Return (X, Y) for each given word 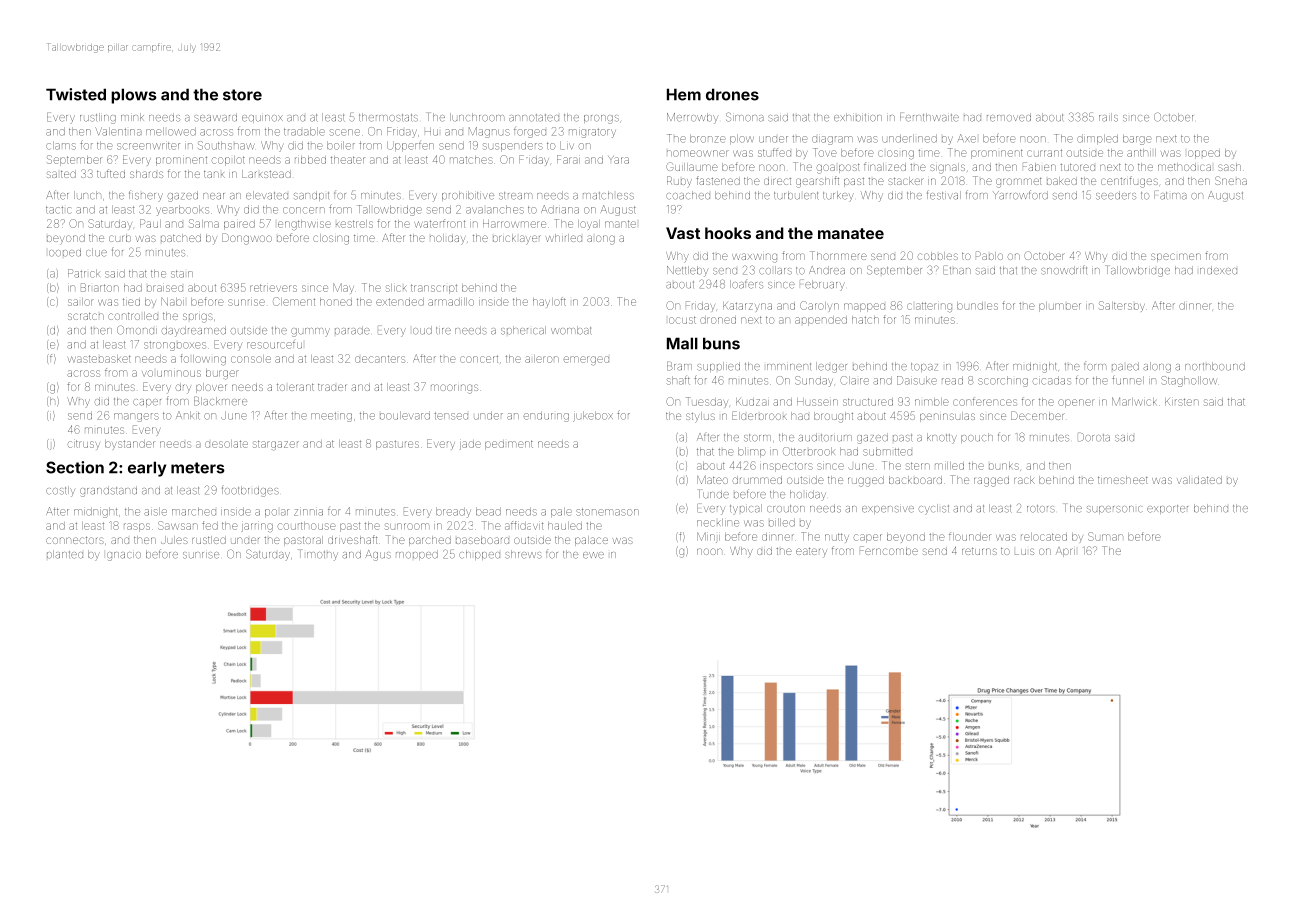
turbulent (796, 195)
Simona (745, 117)
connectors (75, 540)
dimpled (1097, 139)
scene (345, 132)
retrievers (273, 288)
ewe (593, 555)
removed (1009, 117)
